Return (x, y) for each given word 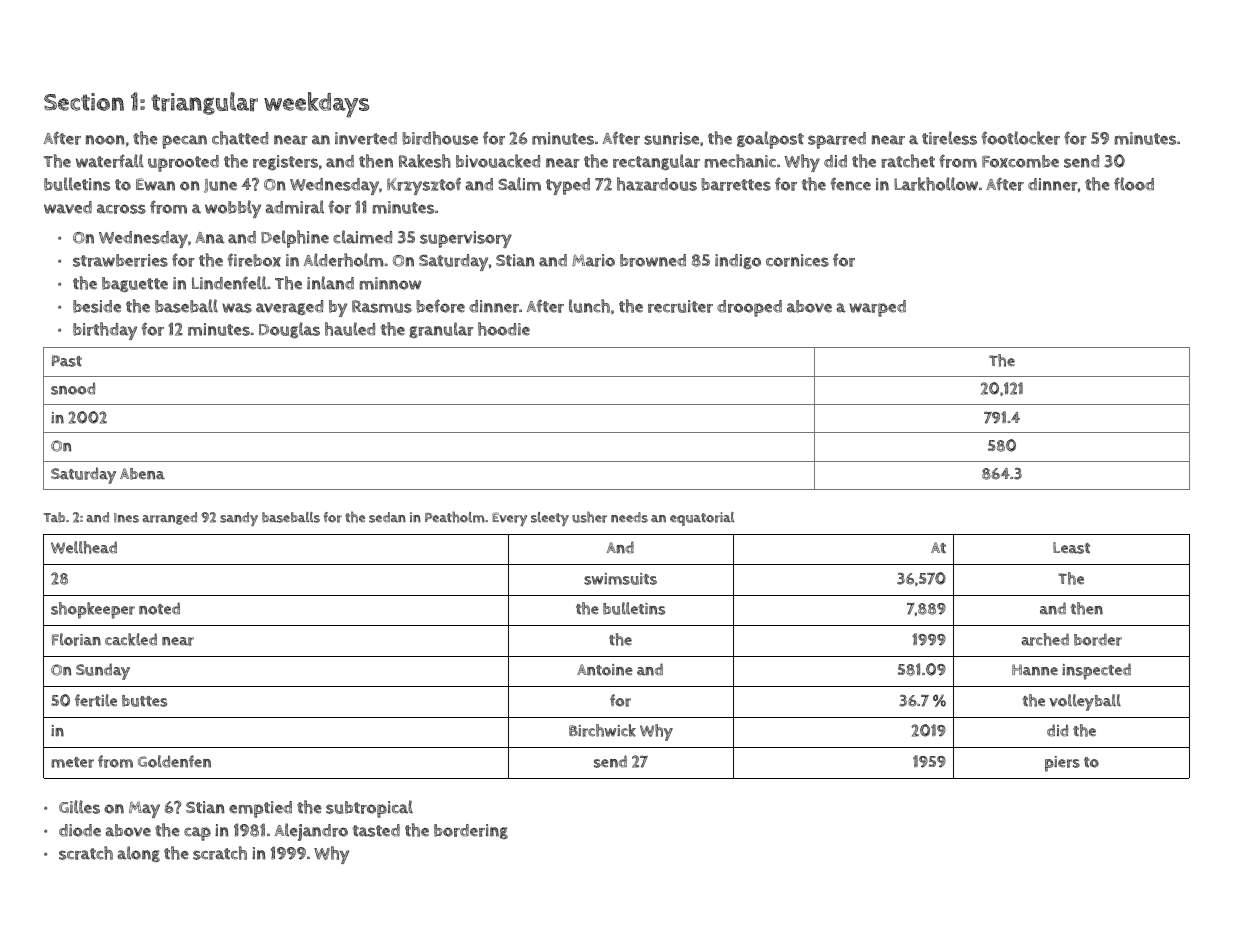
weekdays (316, 105)
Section (84, 102)
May (144, 809)
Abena (142, 474)
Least (1071, 548)
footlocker (1021, 138)
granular (441, 330)
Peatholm (455, 517)
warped (877, 308)
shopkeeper (93, 610)
